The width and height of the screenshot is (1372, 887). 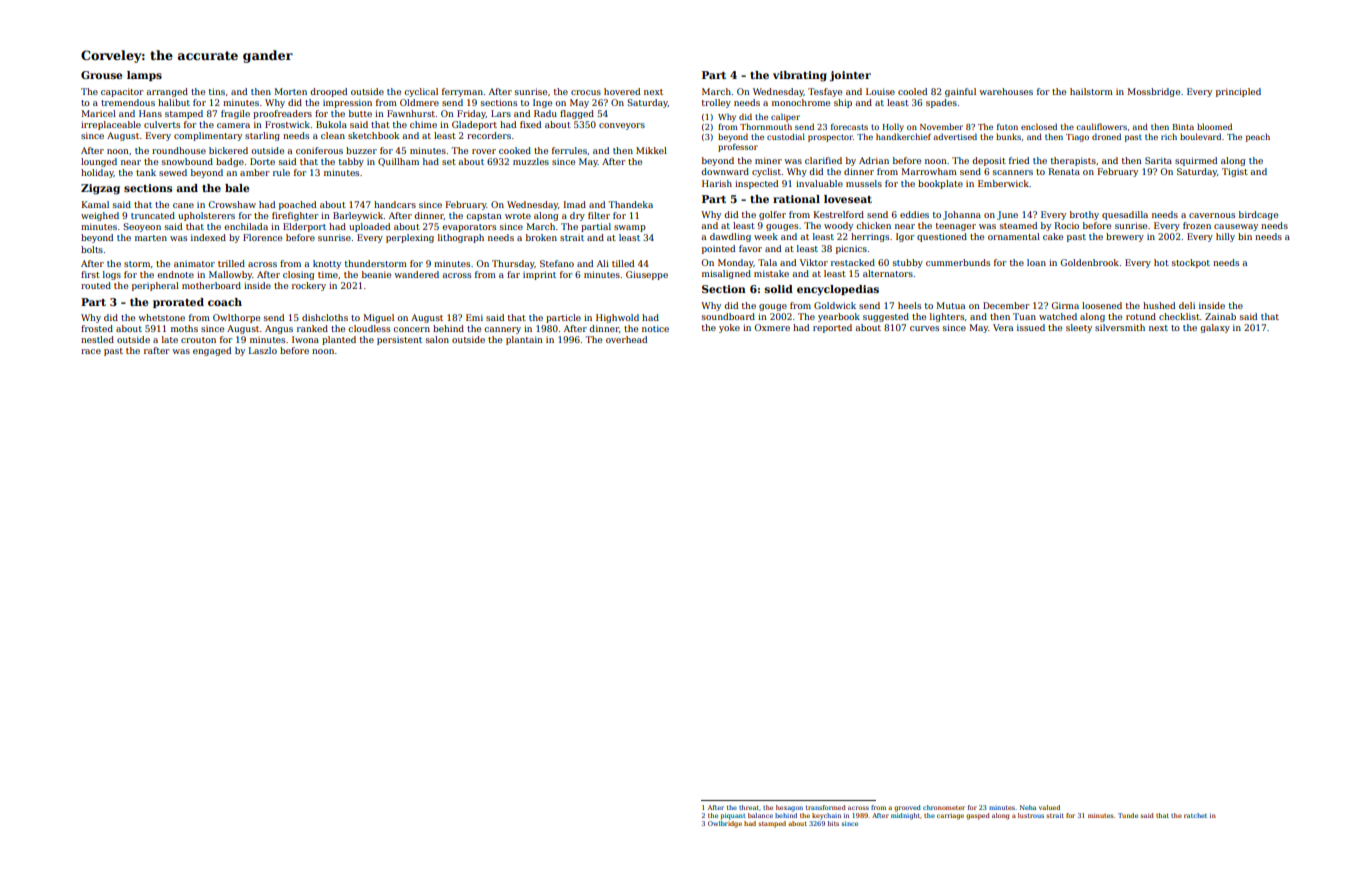 What do you see at coordinates (1215, 328) in the screenshot?
I see `galaxy` at bounding box center [1215, 328].
